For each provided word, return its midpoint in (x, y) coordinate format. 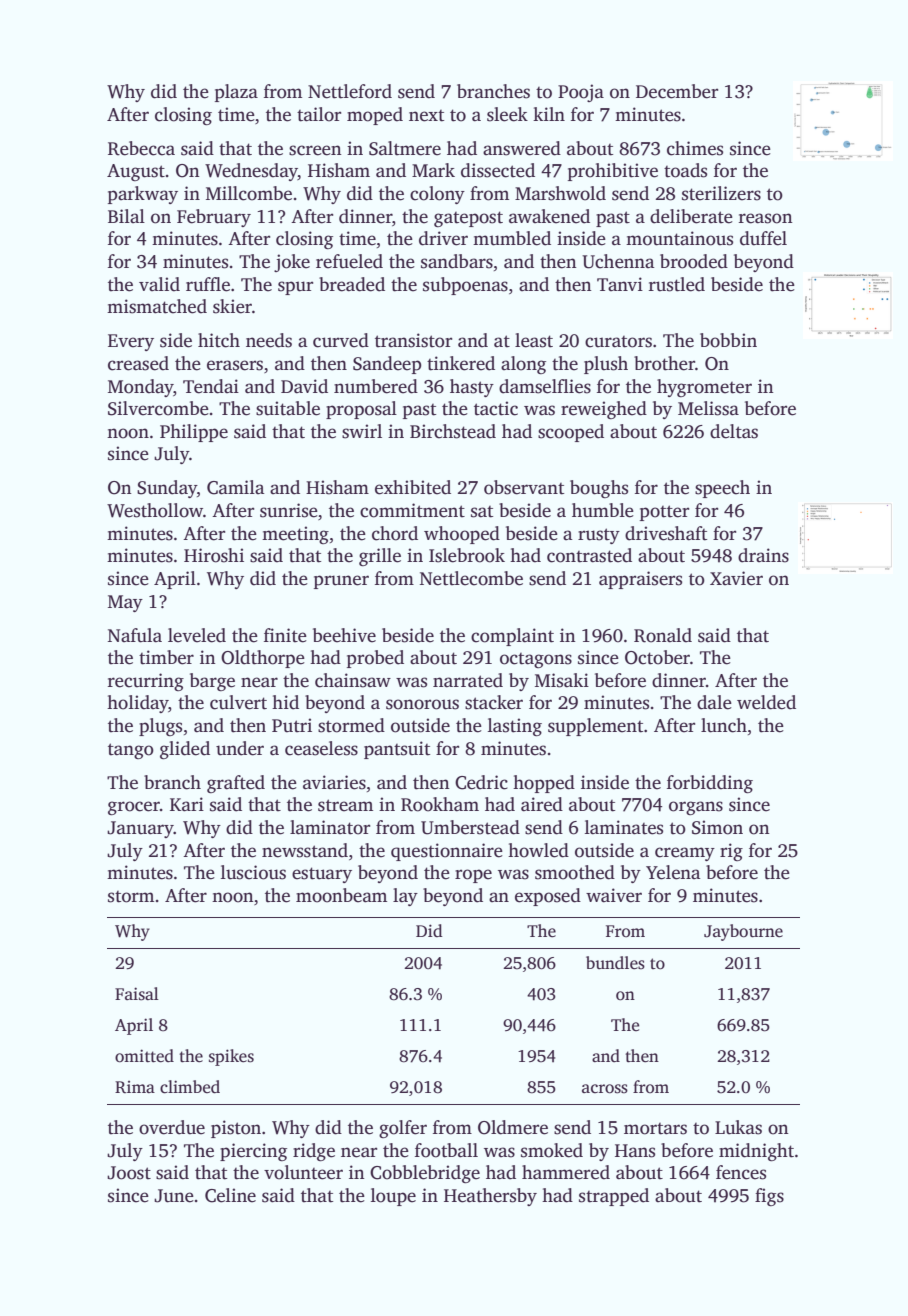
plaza (236, 93)
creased (138, 363)
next (426, 116)
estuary (322, 875)
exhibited (413, 487)
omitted (144, 1056)
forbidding (710, 784)
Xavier (736, 578)
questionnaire (447, 852)
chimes (695, 148)
